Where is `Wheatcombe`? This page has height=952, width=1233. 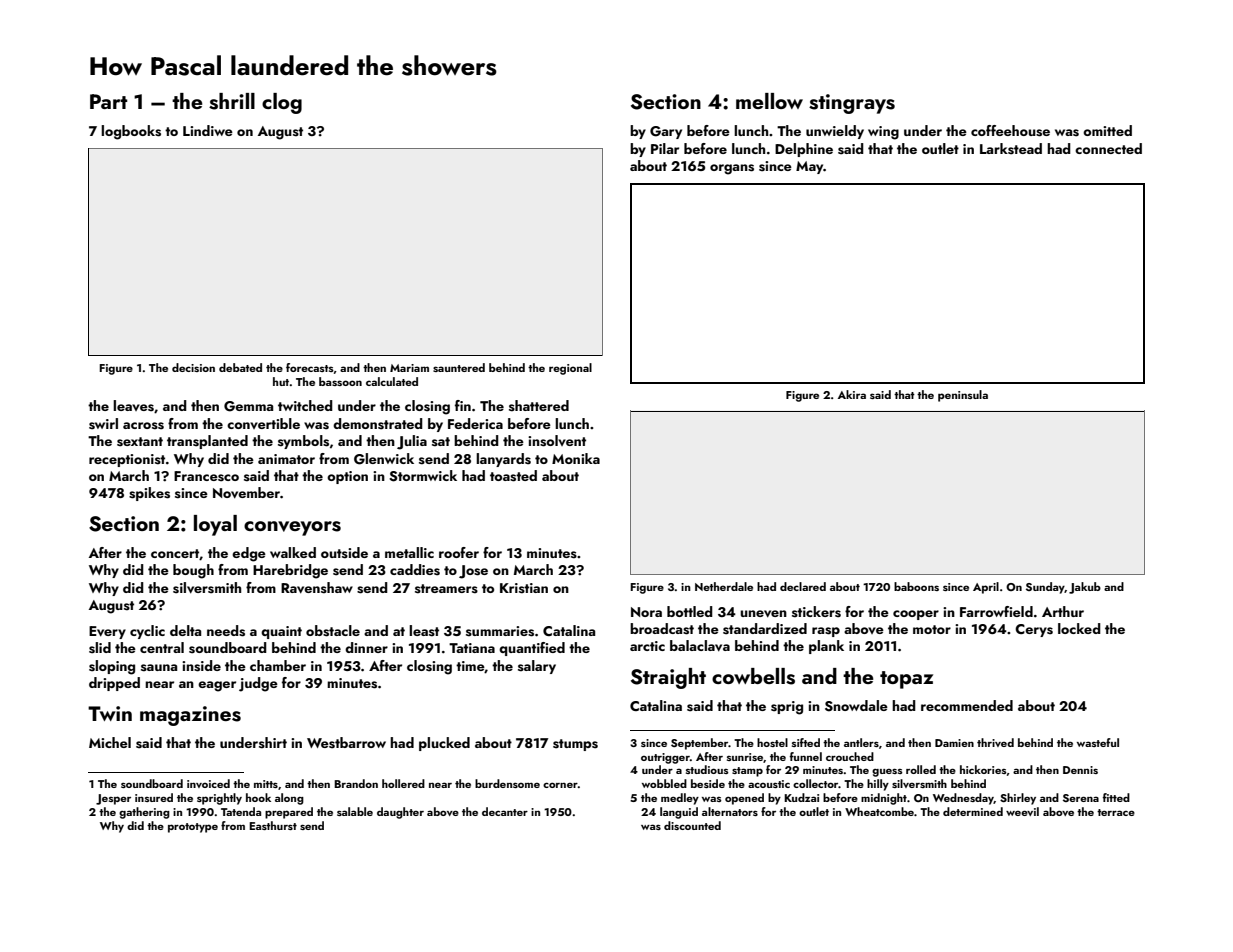 Wheatcombe is located at coordinates (879, 811).
